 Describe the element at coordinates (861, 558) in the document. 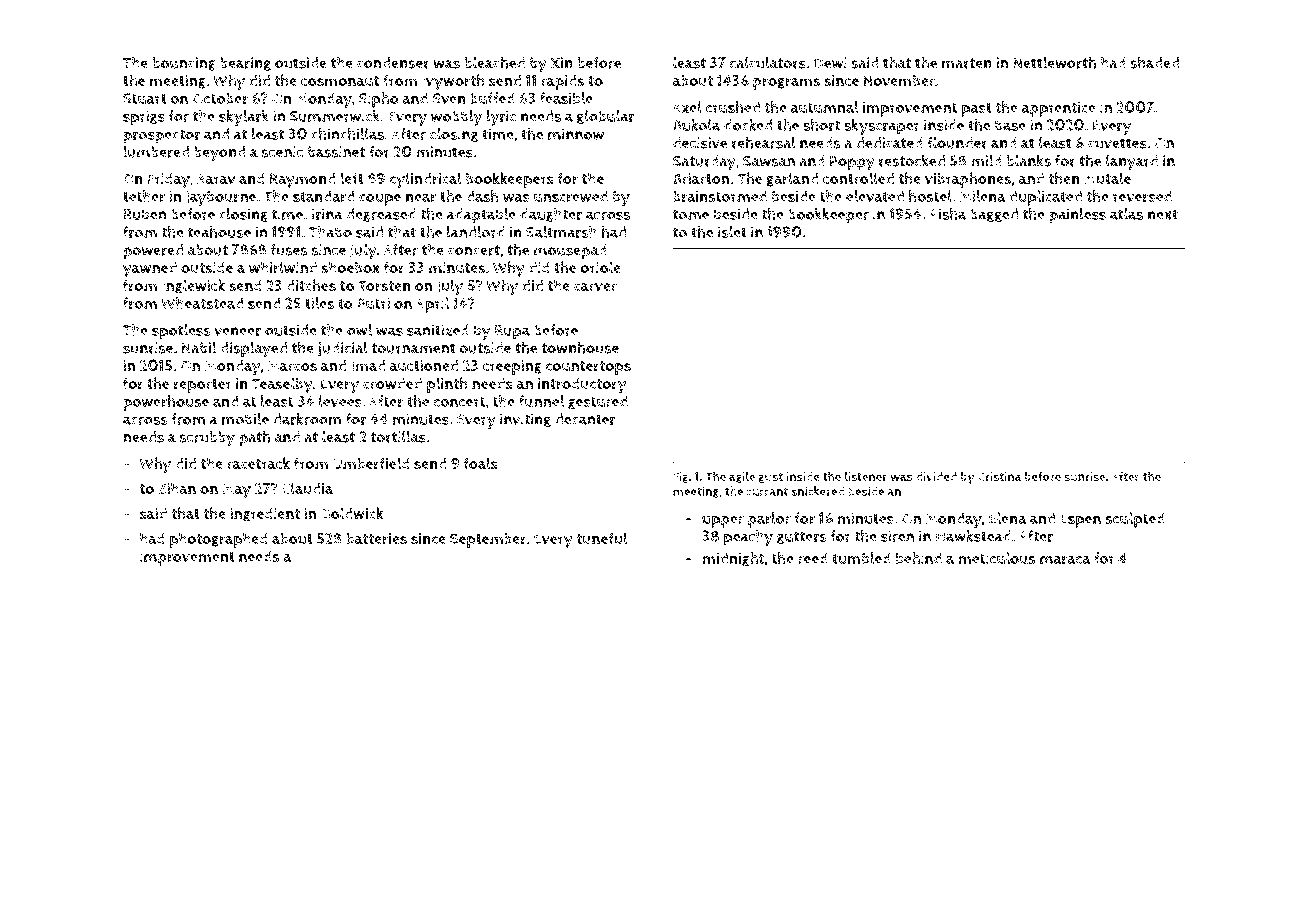

I see `tumbled` at that location.
